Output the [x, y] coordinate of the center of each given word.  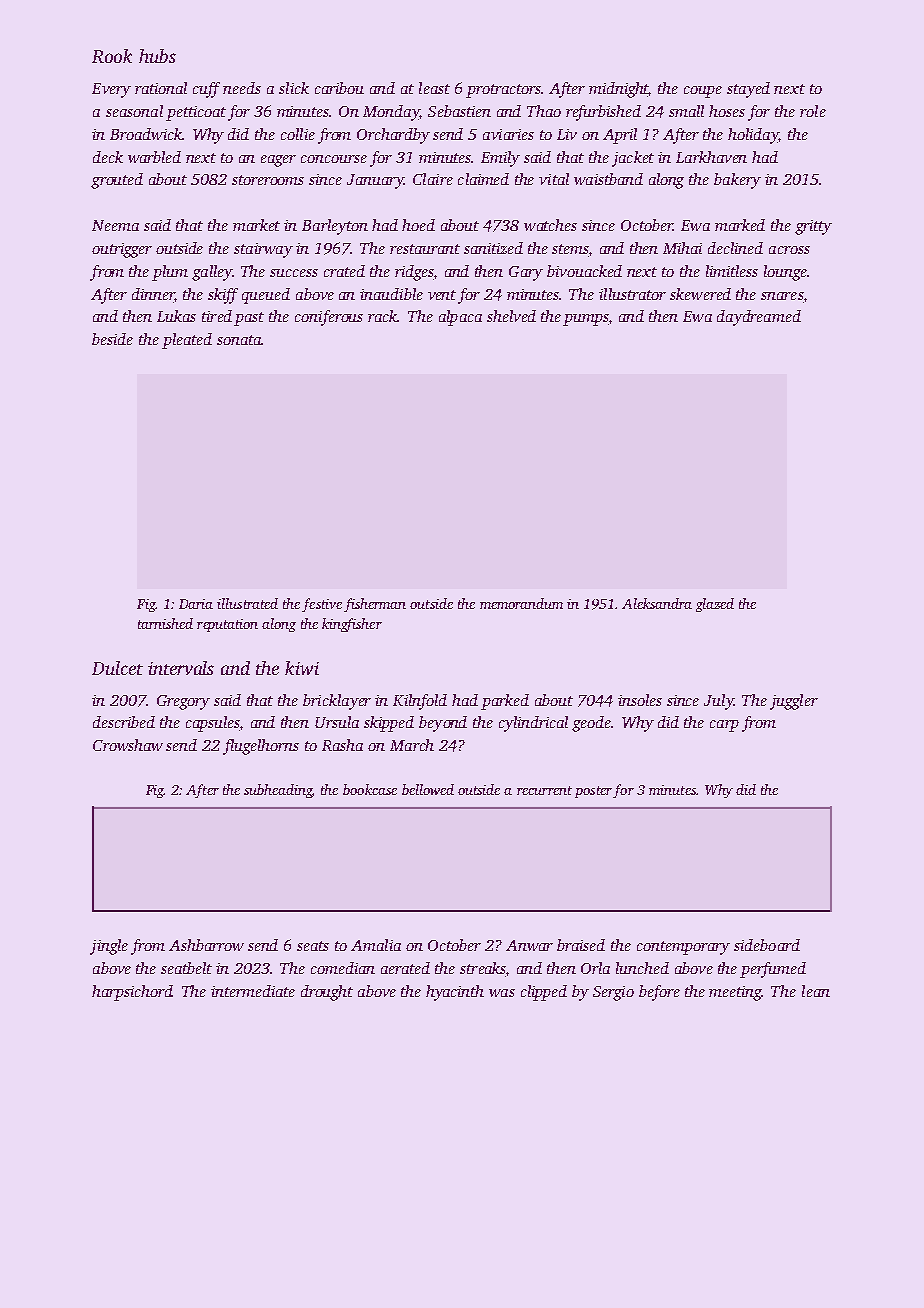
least [434, 88]
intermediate [253, 991]
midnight [619, 90]
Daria [196, 604]
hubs [157, 56]
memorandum [521, 603]
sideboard [767, 945]
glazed [715, 605]
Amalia [376, 945]
